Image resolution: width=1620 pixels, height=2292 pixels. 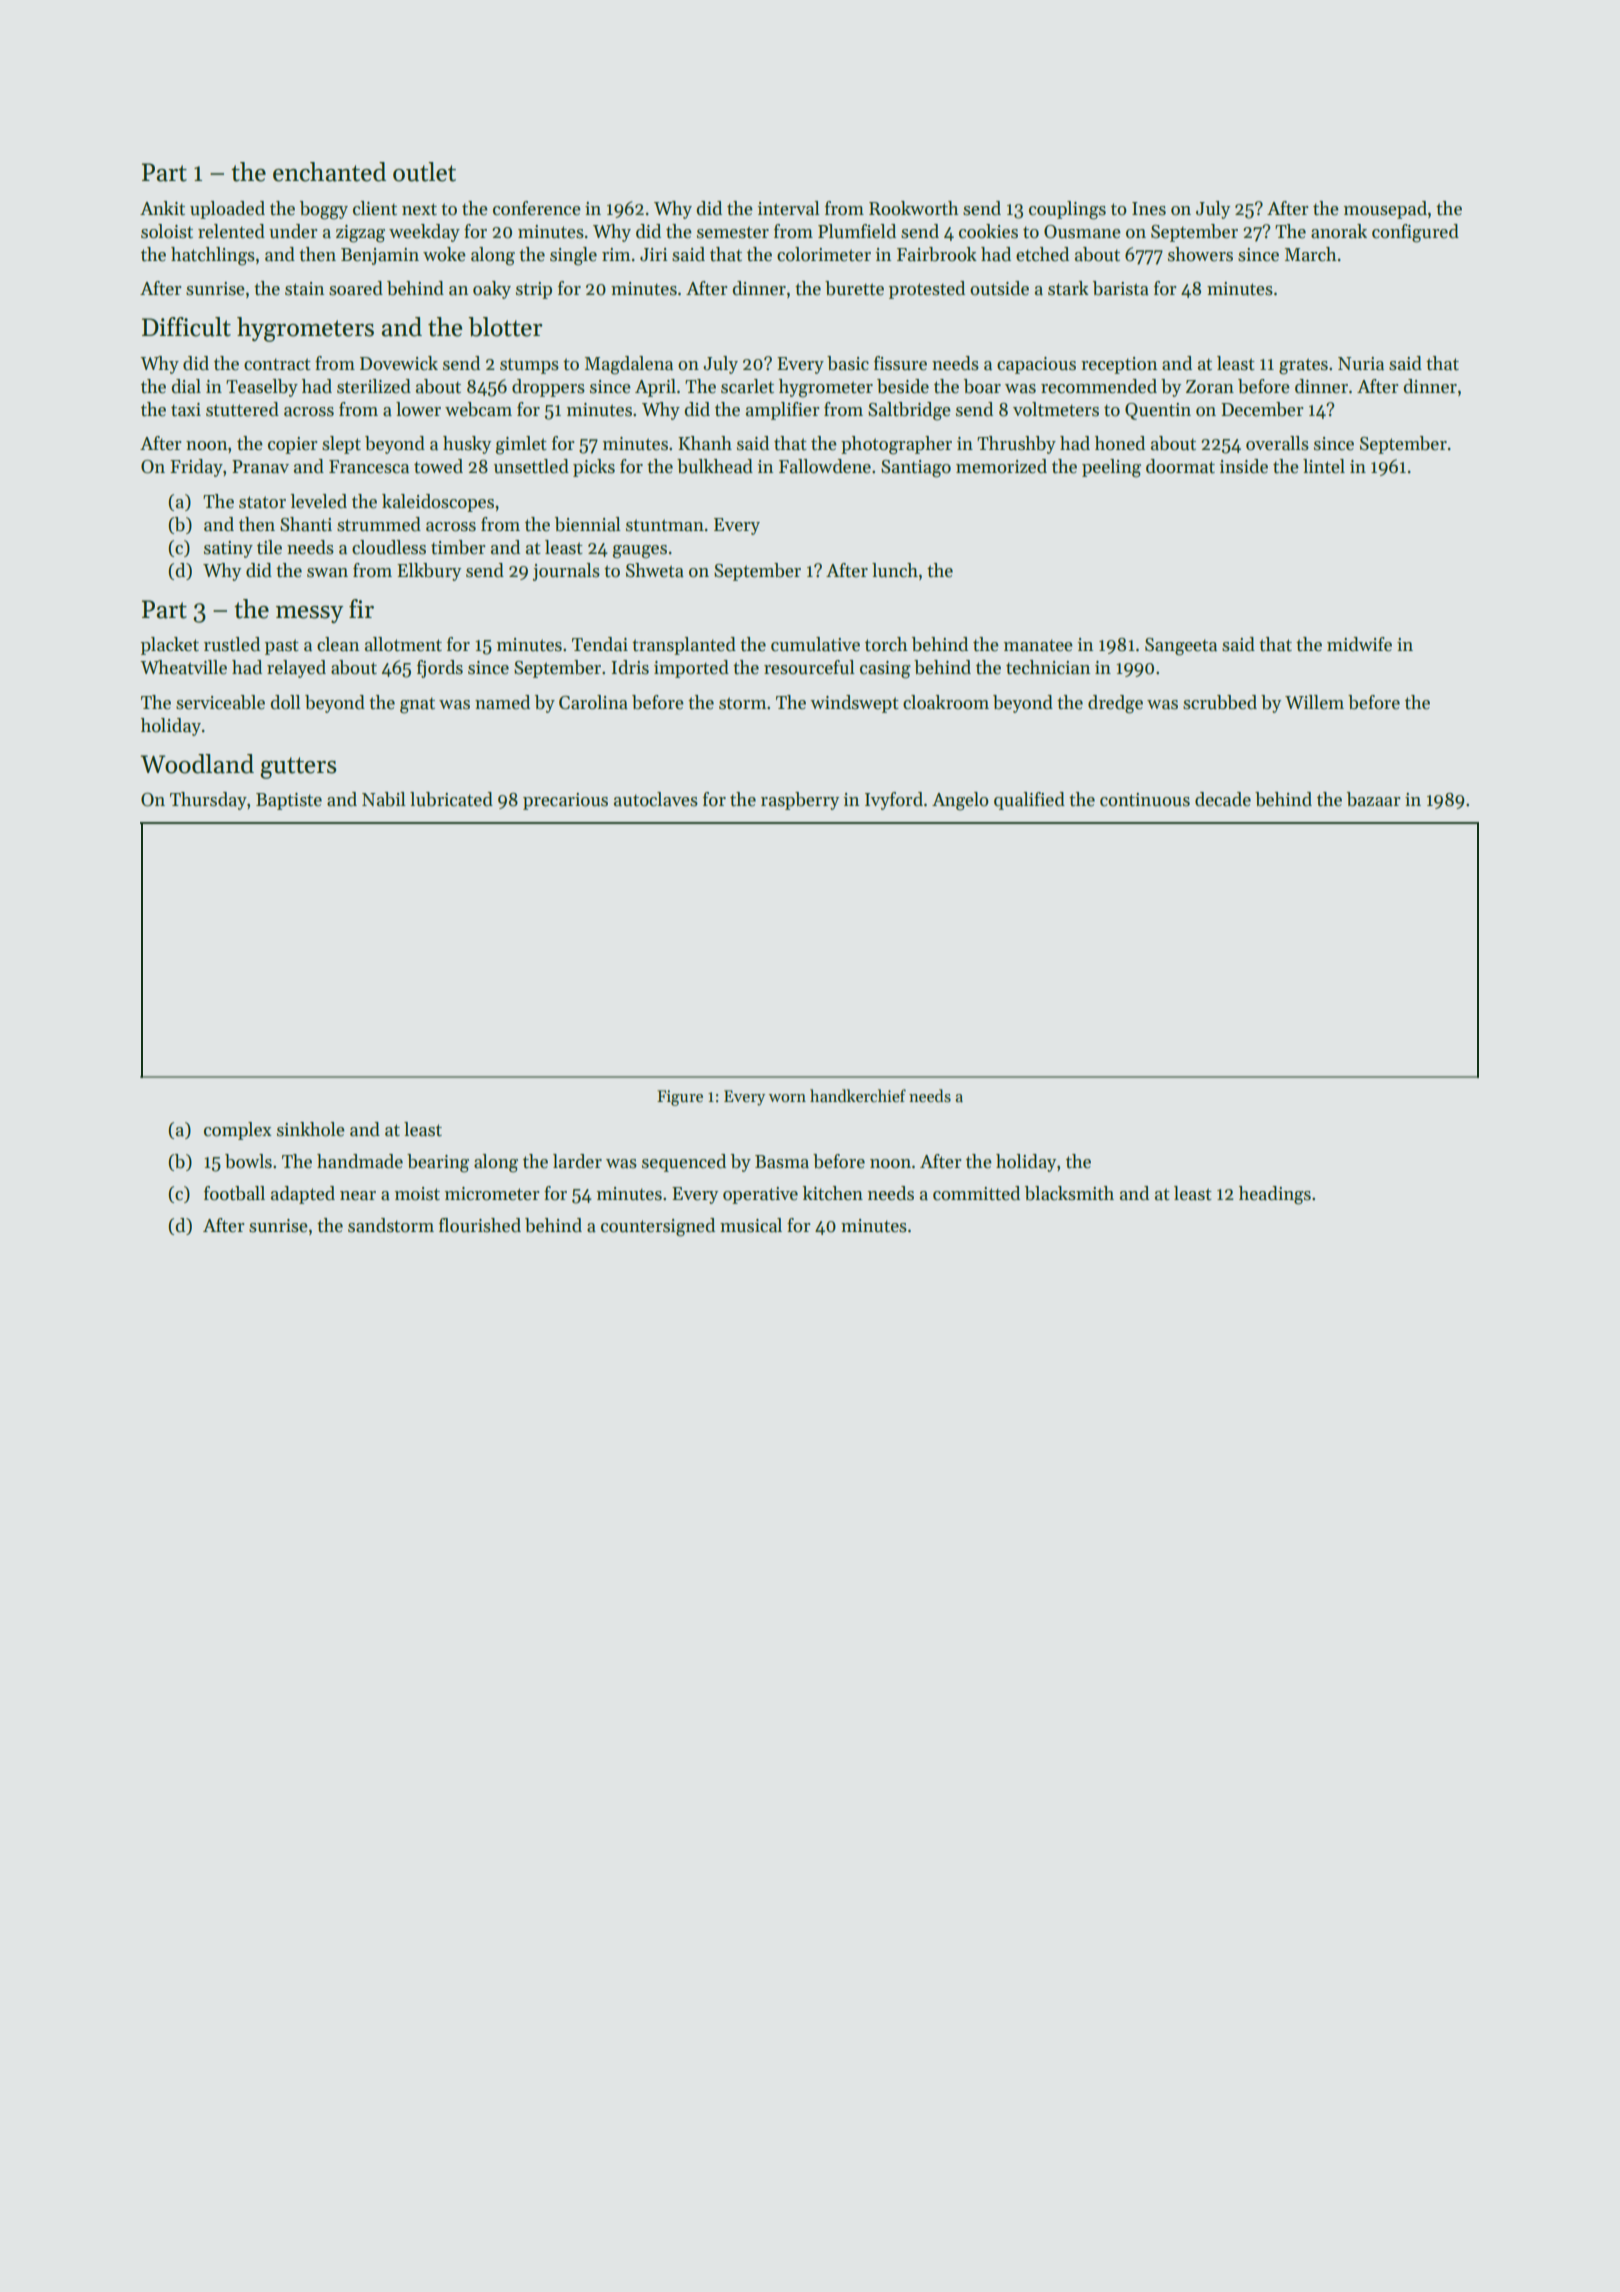 I want to click on Thursday, so click(x=208, y=801).
